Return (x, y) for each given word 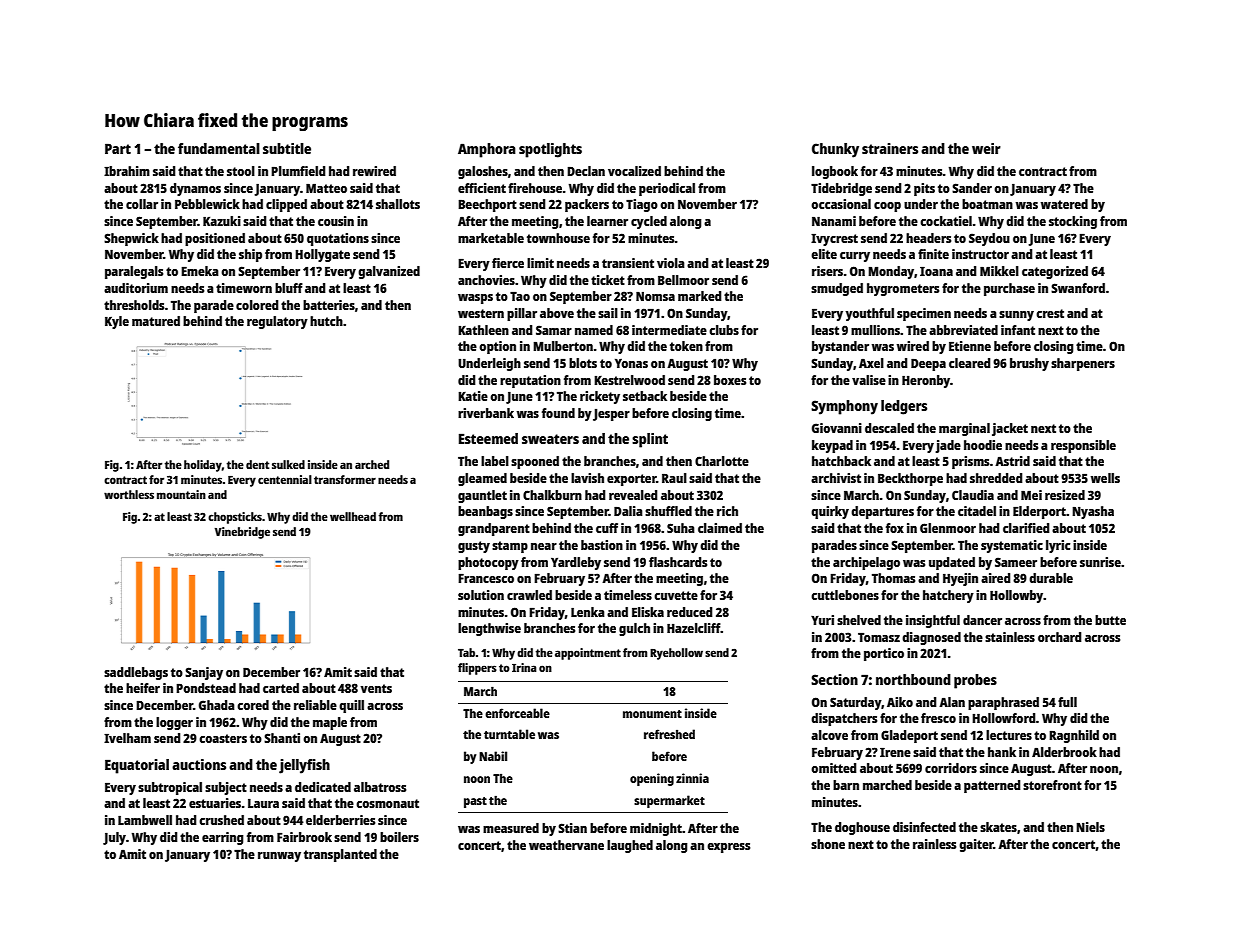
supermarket (669, 801)
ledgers (904, 407)
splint (650, 440)
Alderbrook (1064, 752)
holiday (203, 466)
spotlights (550, 150)
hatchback (841, 461)
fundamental (219, 148)
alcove (829, 735)
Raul (674, 478)
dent (257, 464)
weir (986, 148)
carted (281, 688)
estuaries (215, 803)
